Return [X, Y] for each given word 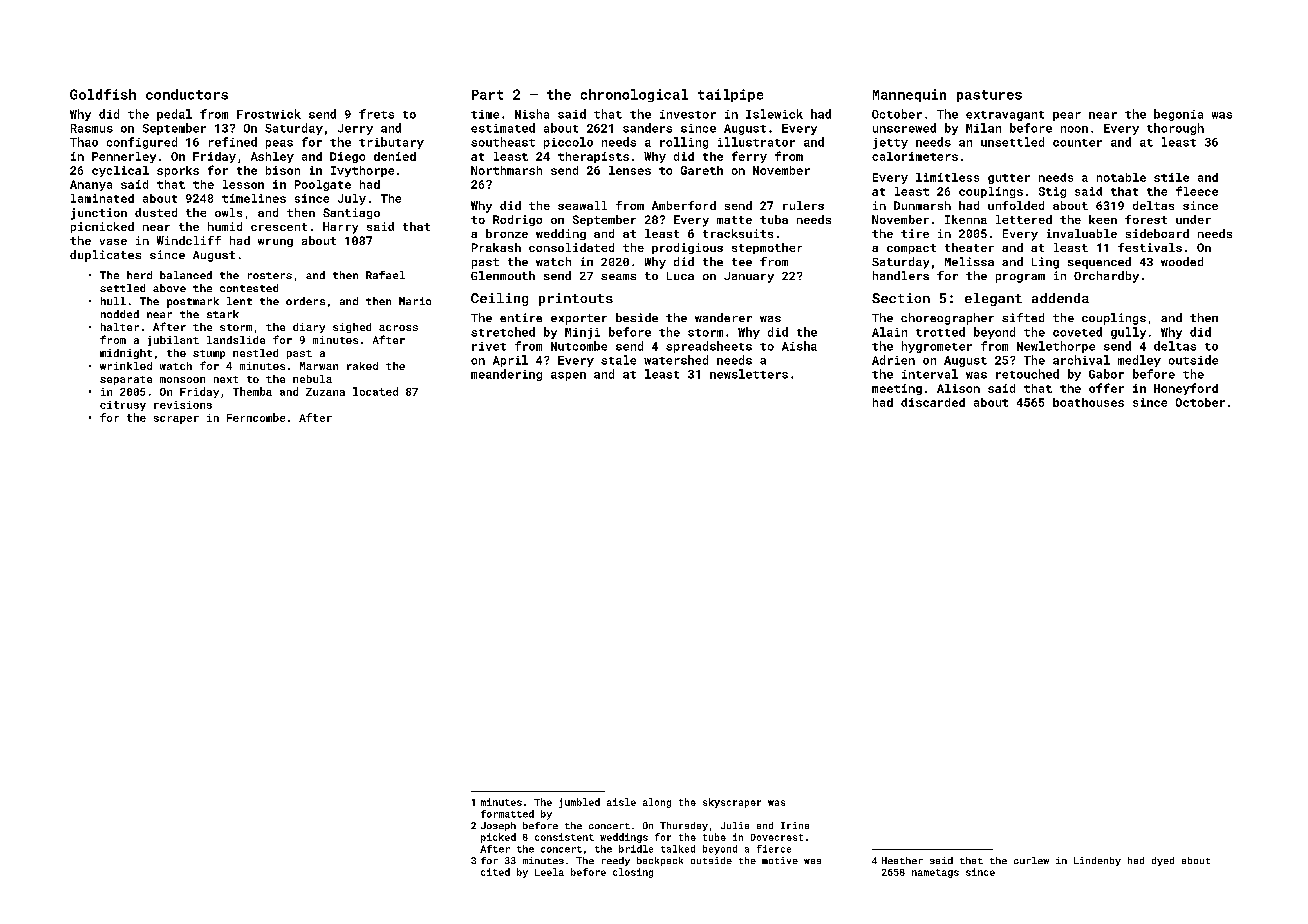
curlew [1031, 860]
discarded [933, 402]
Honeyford [1186, 389]
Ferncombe [256, 417]
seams [618, 277]
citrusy [123, 406]
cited [495, 872]
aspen [568, 376]
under [1193, 219]
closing [633, 873]
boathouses [1088, 402]
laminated [102, 198]
